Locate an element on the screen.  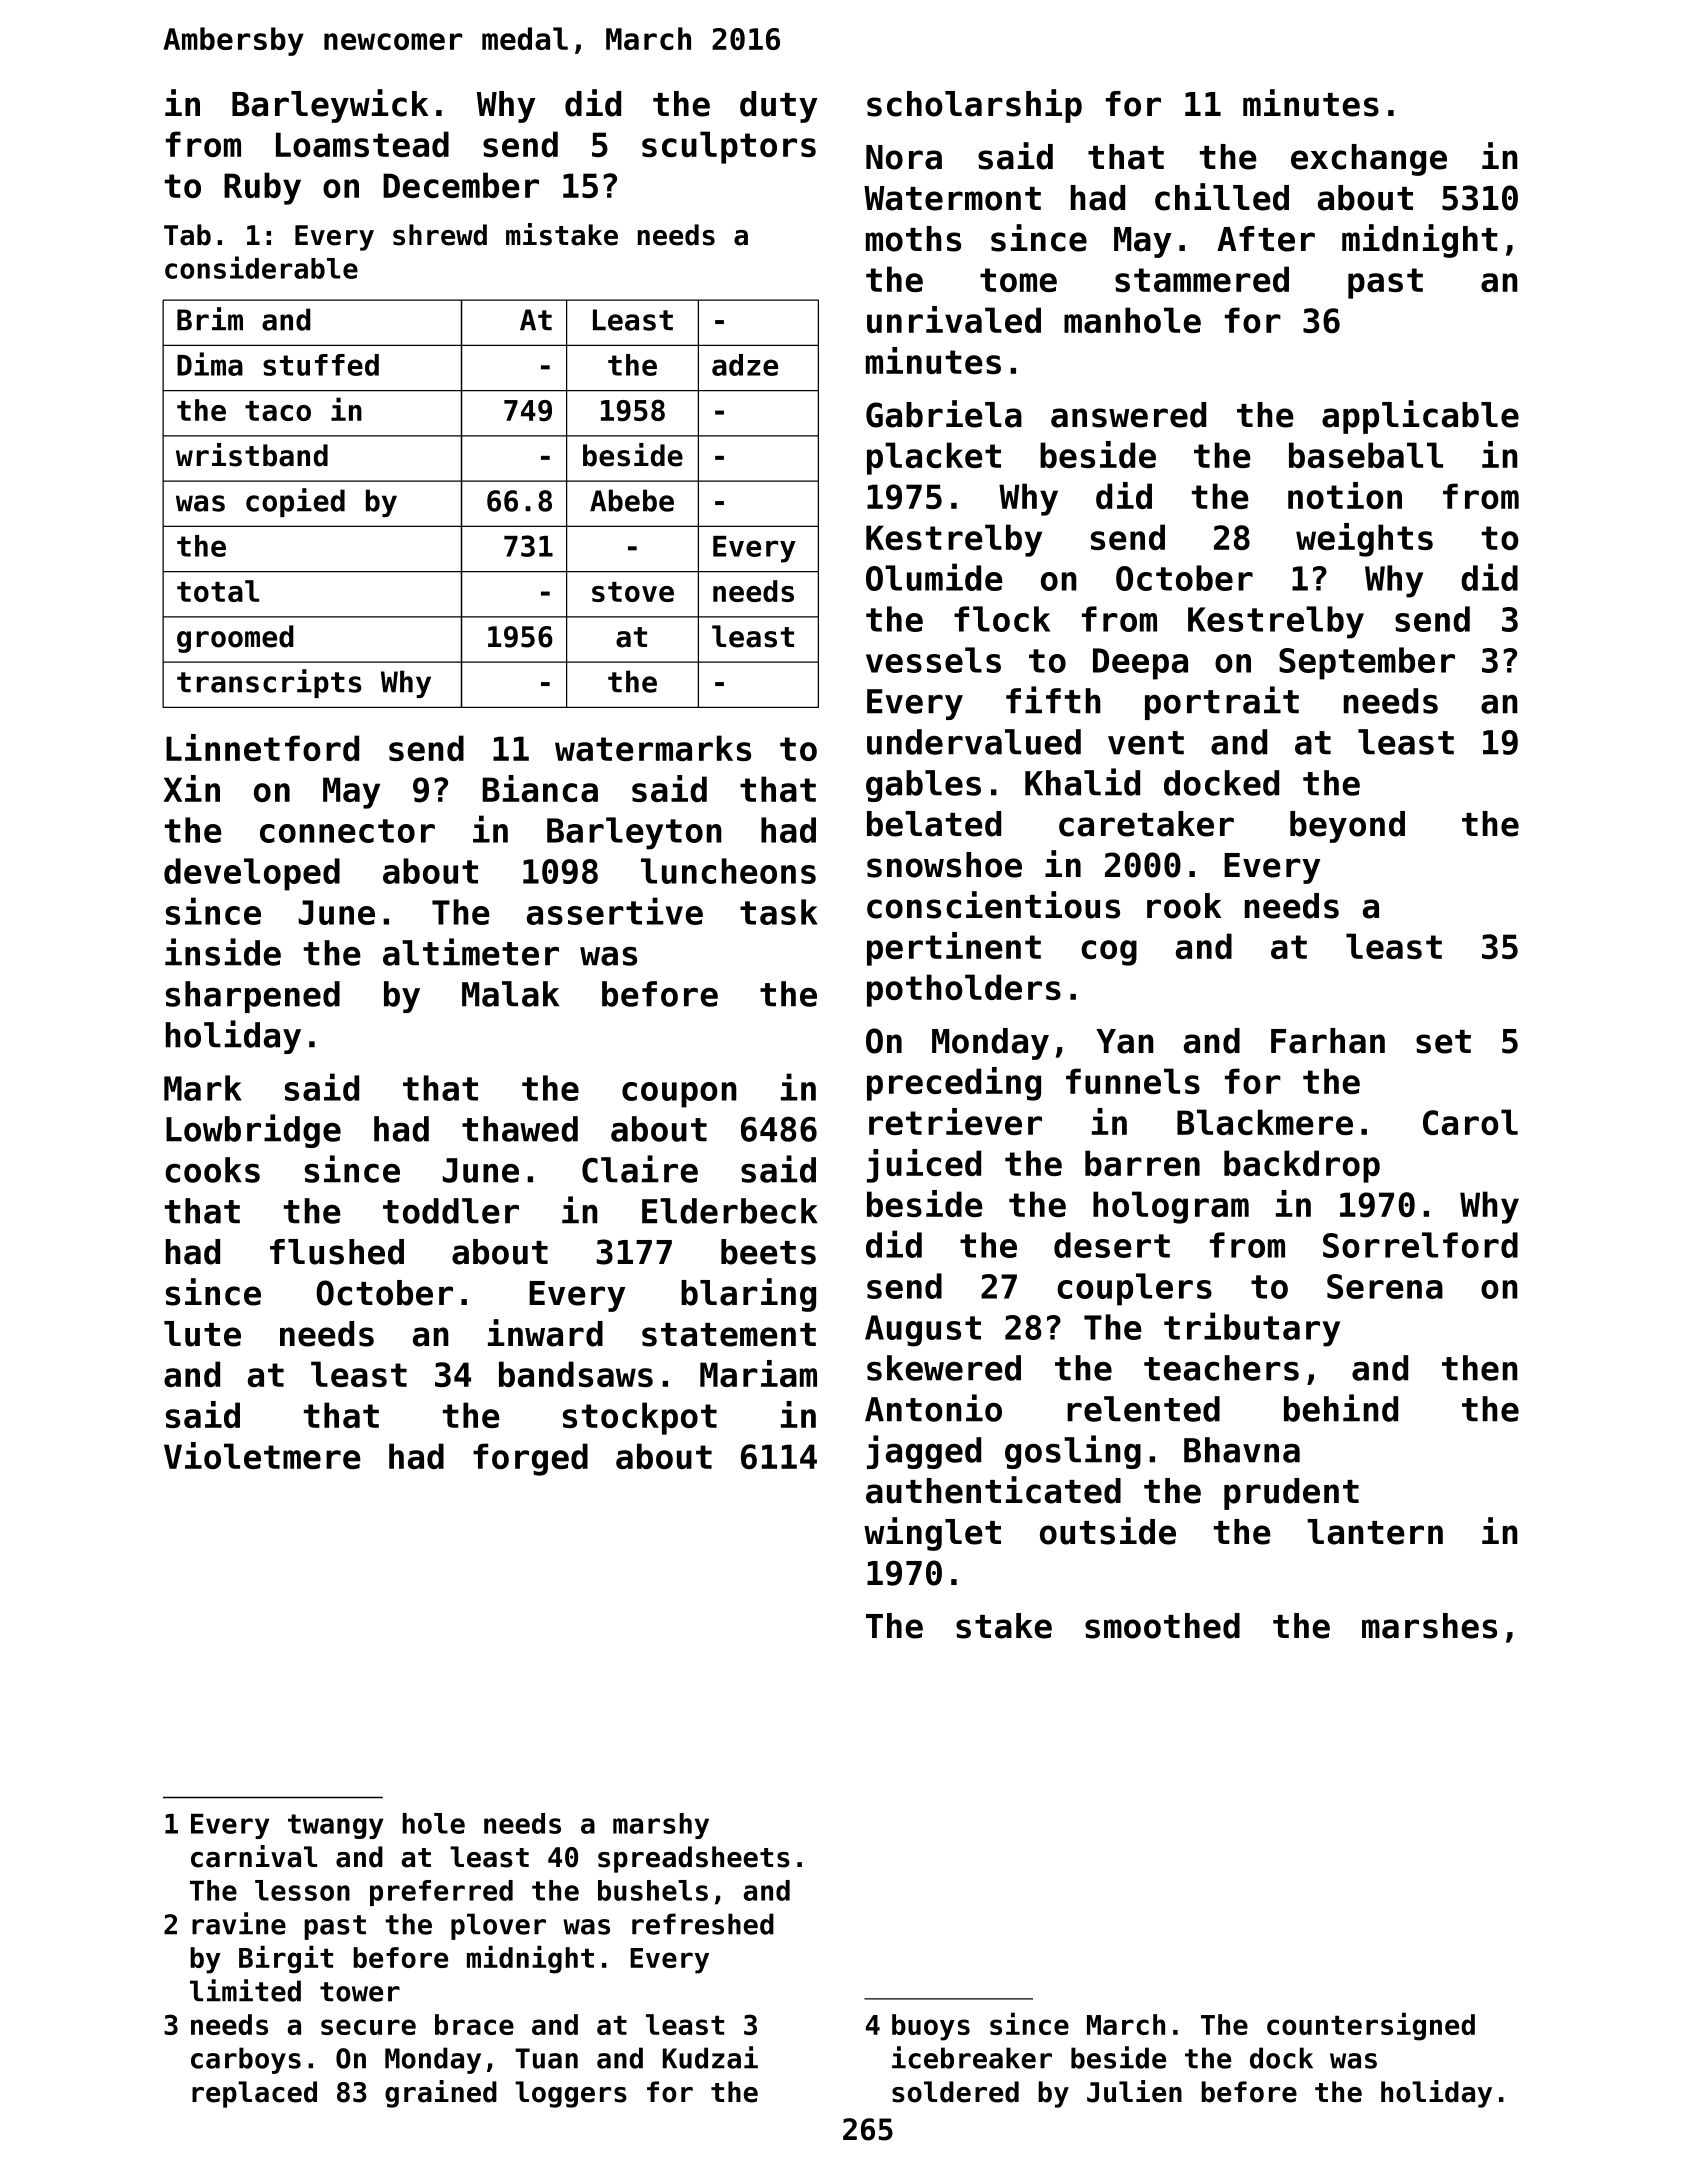
Xin is located at coordinates (191, 788).
